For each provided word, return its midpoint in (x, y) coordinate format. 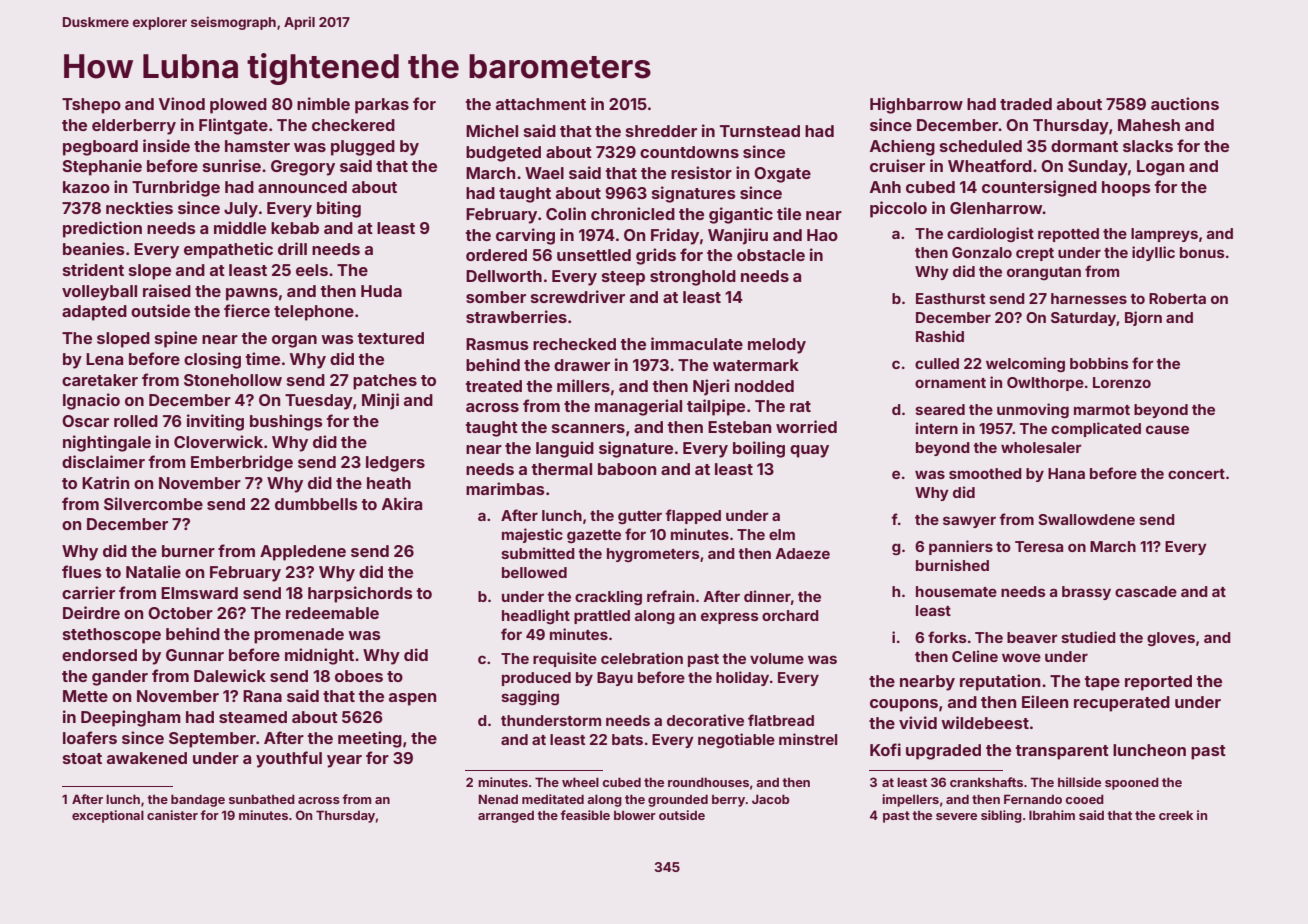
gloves (1171, 639)
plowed (238, 106)
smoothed (985, 473)
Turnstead (760, 131)
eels (312, 270)
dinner (767, 596)
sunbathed (262, 799)
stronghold (693, 278)
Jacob (771, 799)
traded (1026, 104)
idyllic (1153, 253)
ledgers (395, 464)
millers (583, 385)
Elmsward (199, 593)
